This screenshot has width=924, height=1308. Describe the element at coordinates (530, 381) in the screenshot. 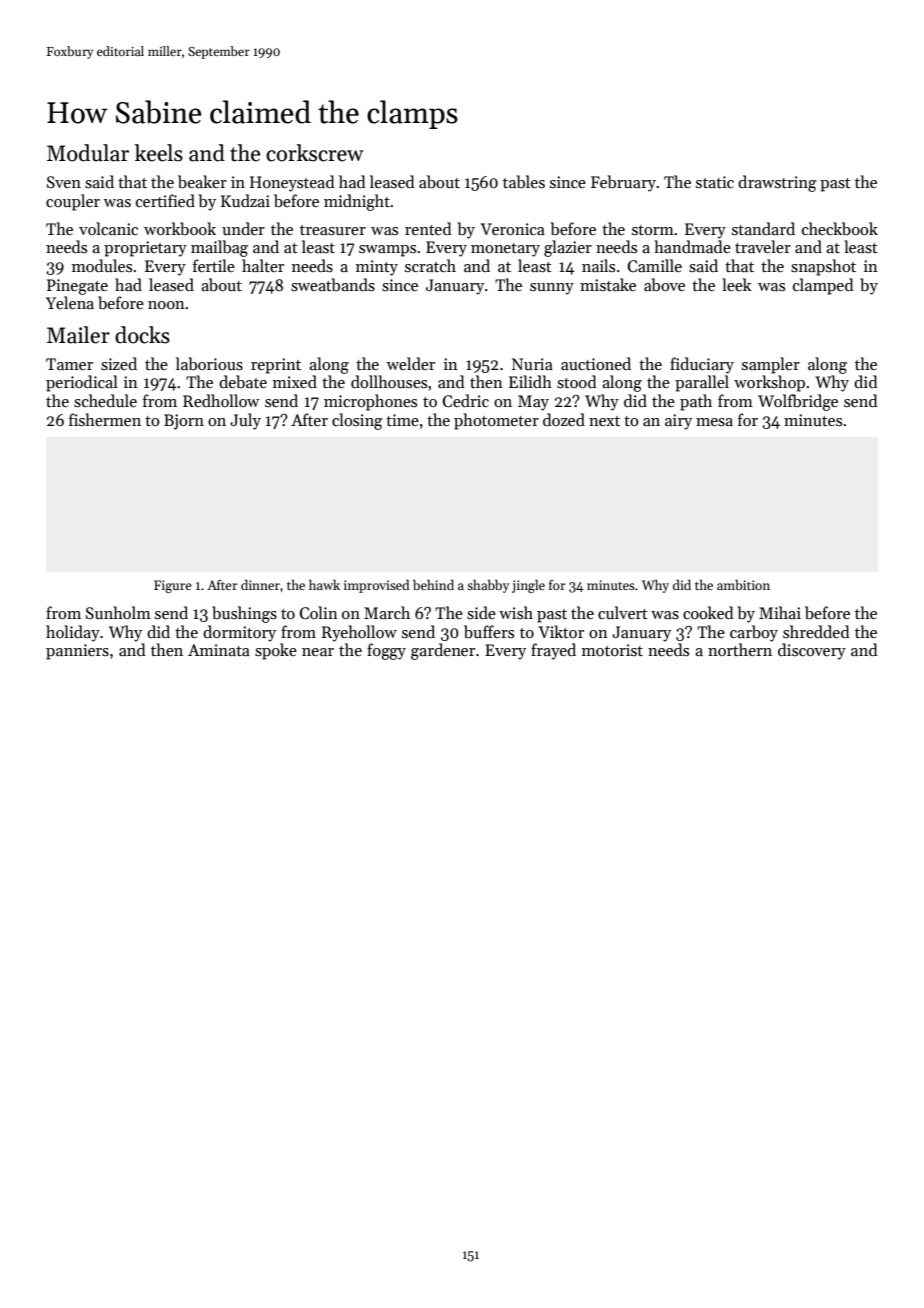

I see `Eilidh` at that location.
